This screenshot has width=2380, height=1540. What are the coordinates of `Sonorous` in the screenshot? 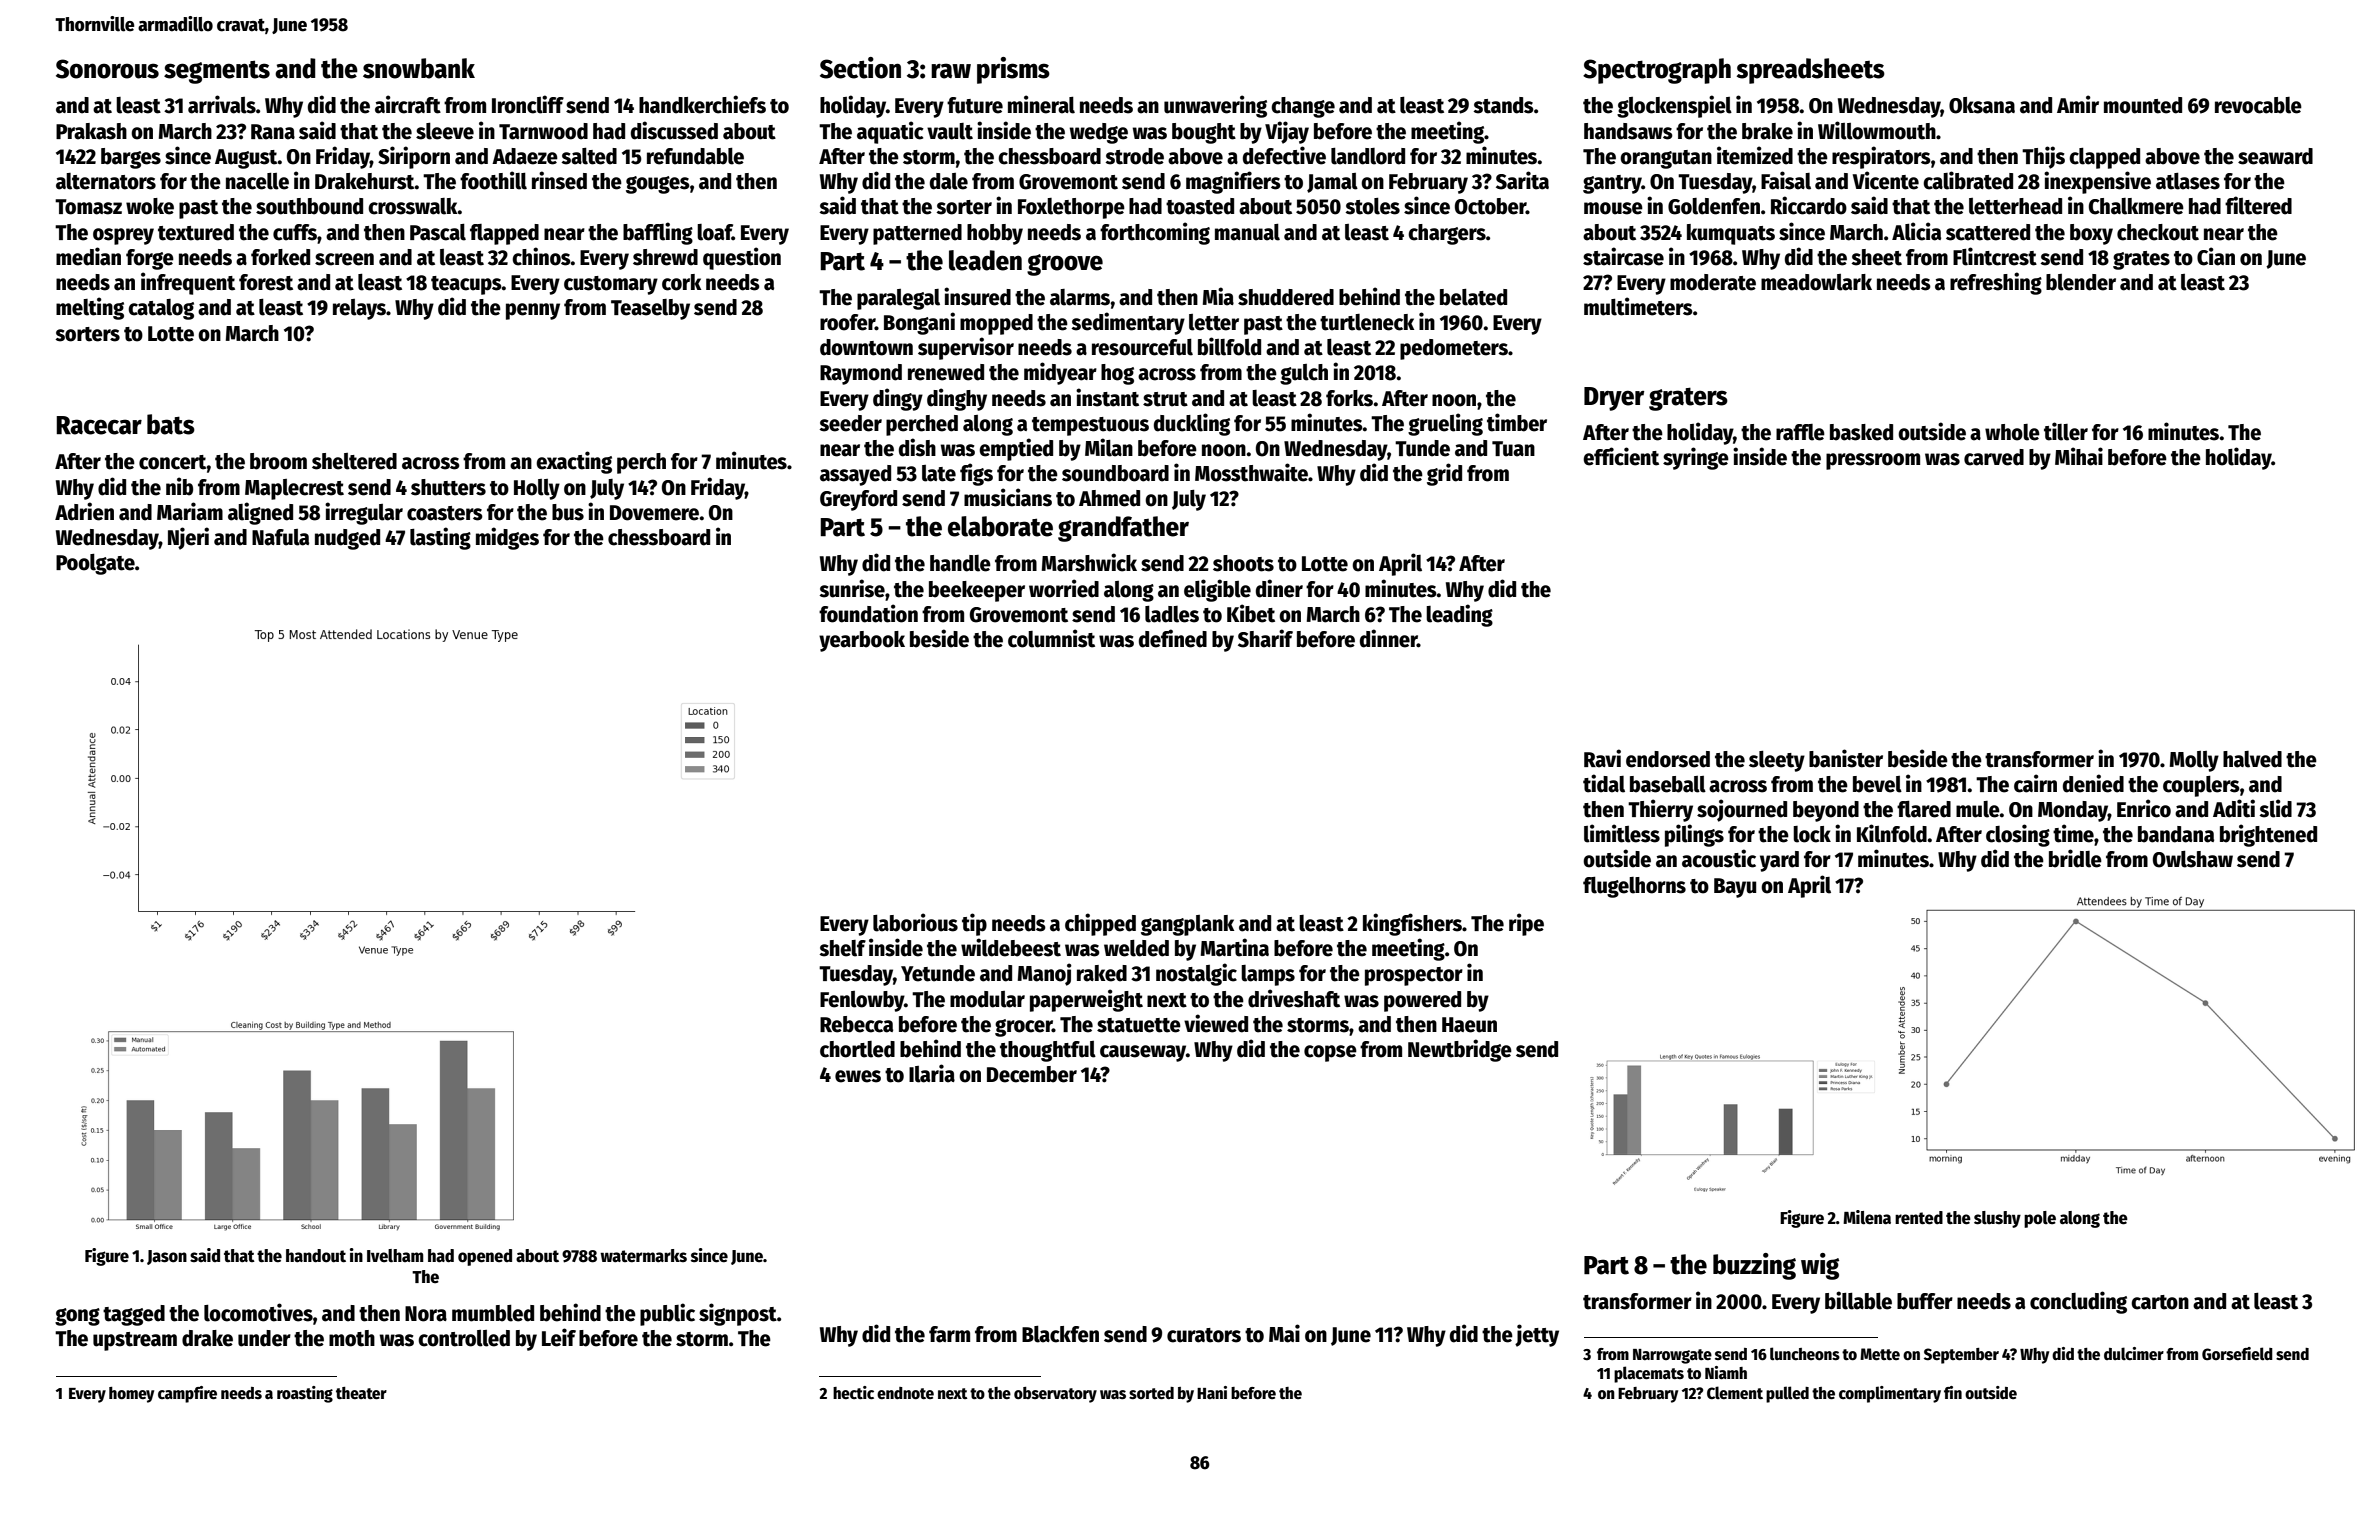 It's located at (107, 69).
